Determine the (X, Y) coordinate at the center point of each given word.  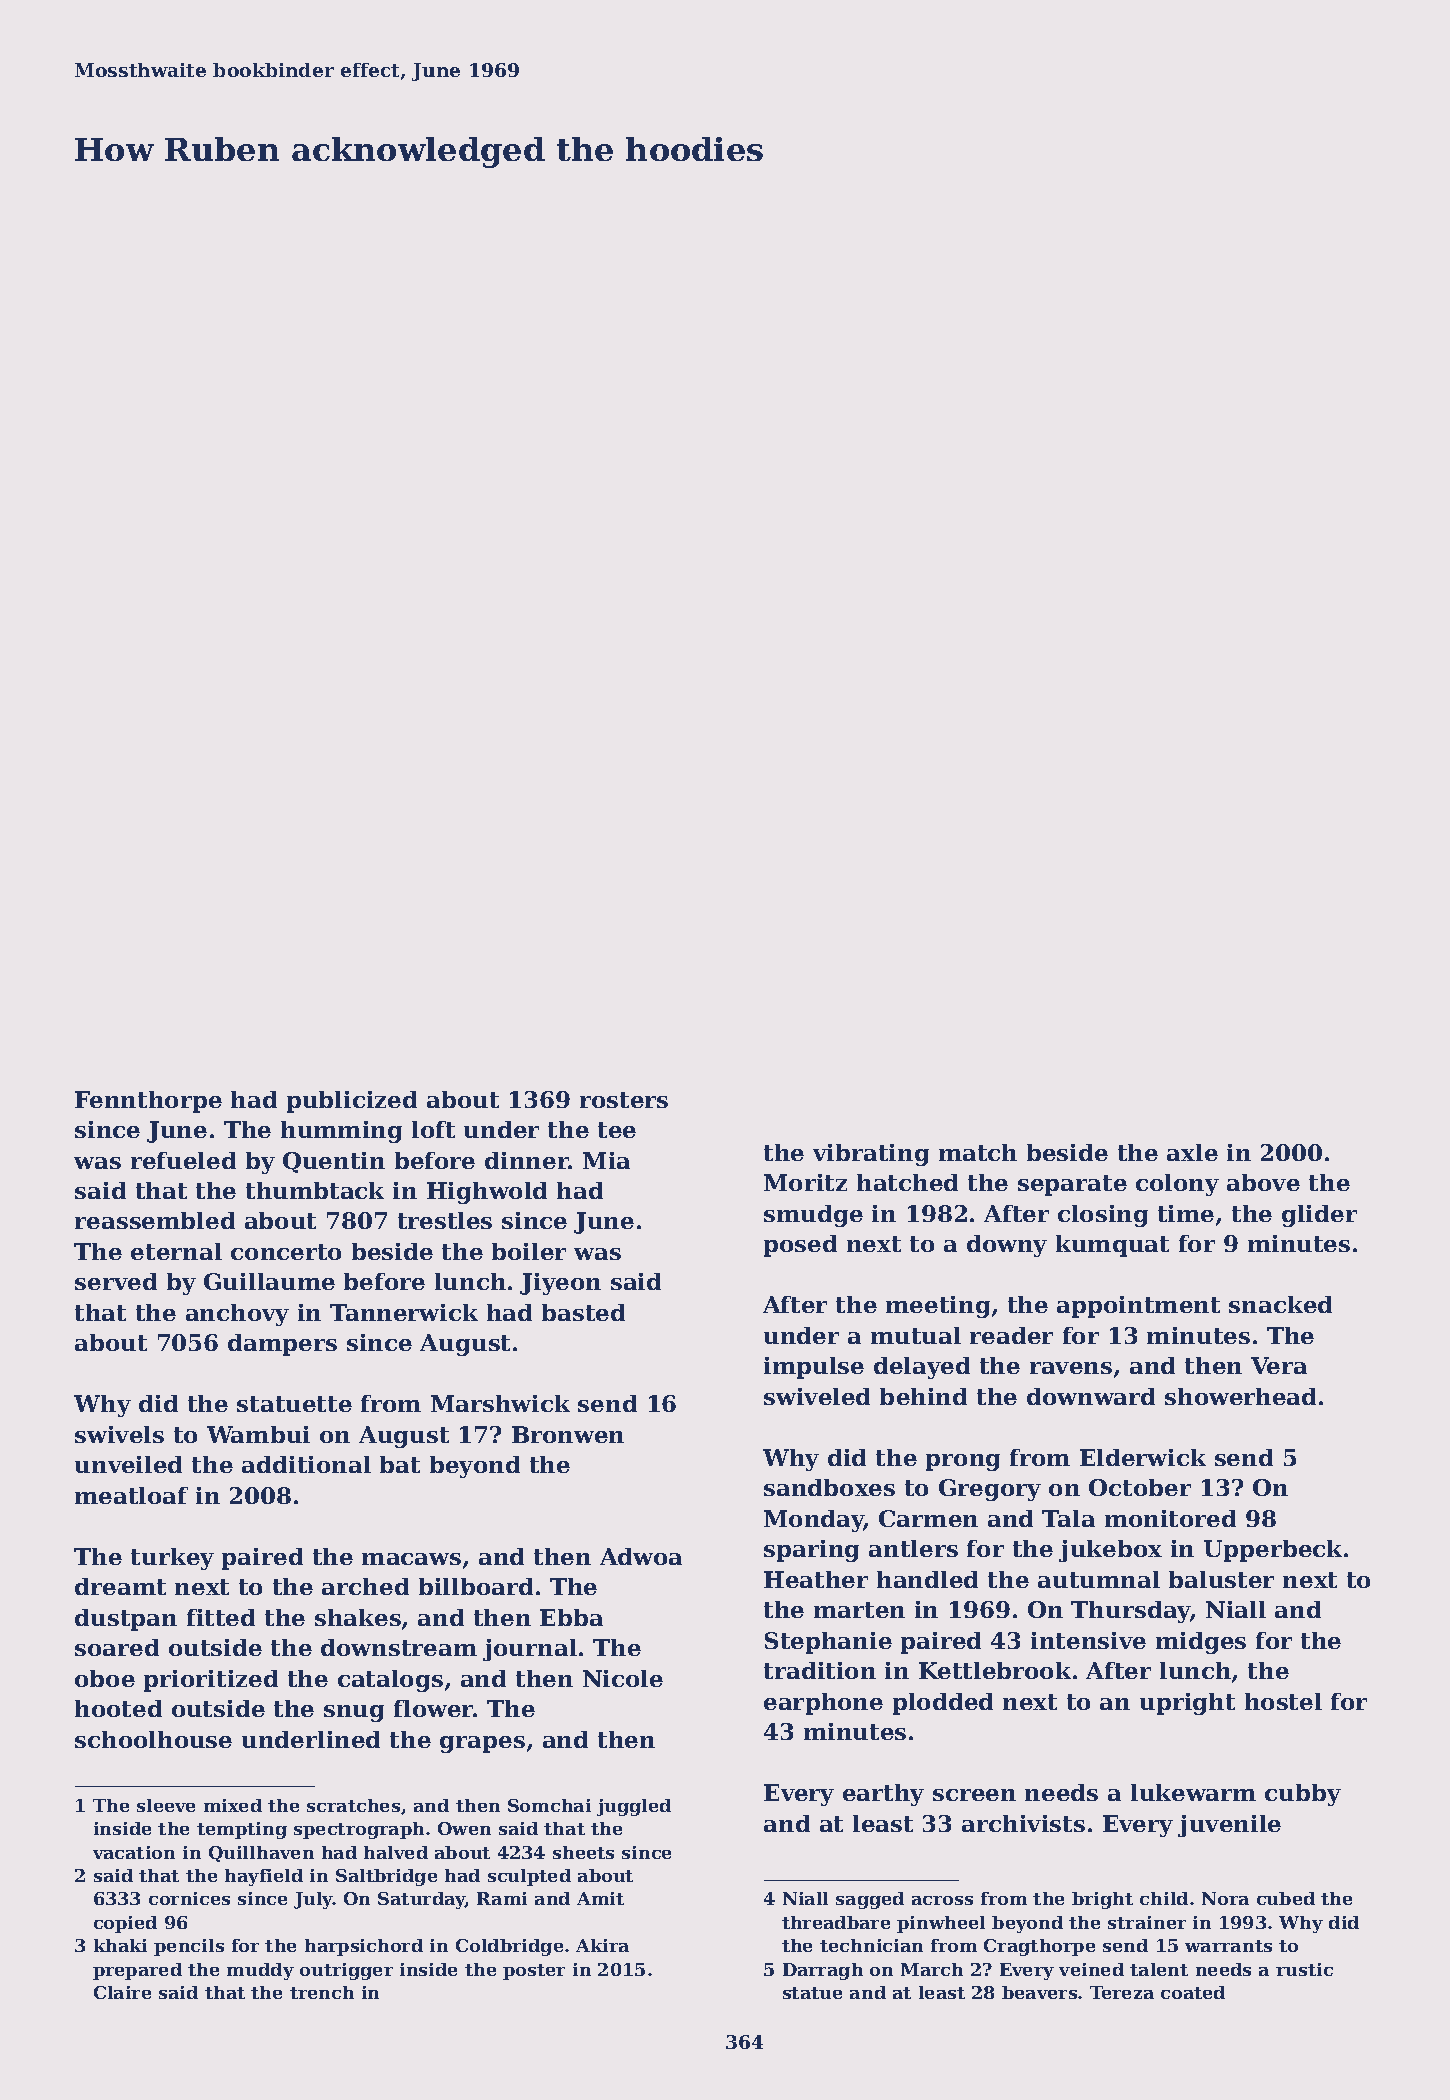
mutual (916, 1335)
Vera (1279, 1365)
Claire (122, 1992)
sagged (870, 1900)
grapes (482, 1744)
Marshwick (500, 1403)
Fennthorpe (148, 1102)
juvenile (1229, 1826)
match (978, 1152)
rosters (624, 1100)
